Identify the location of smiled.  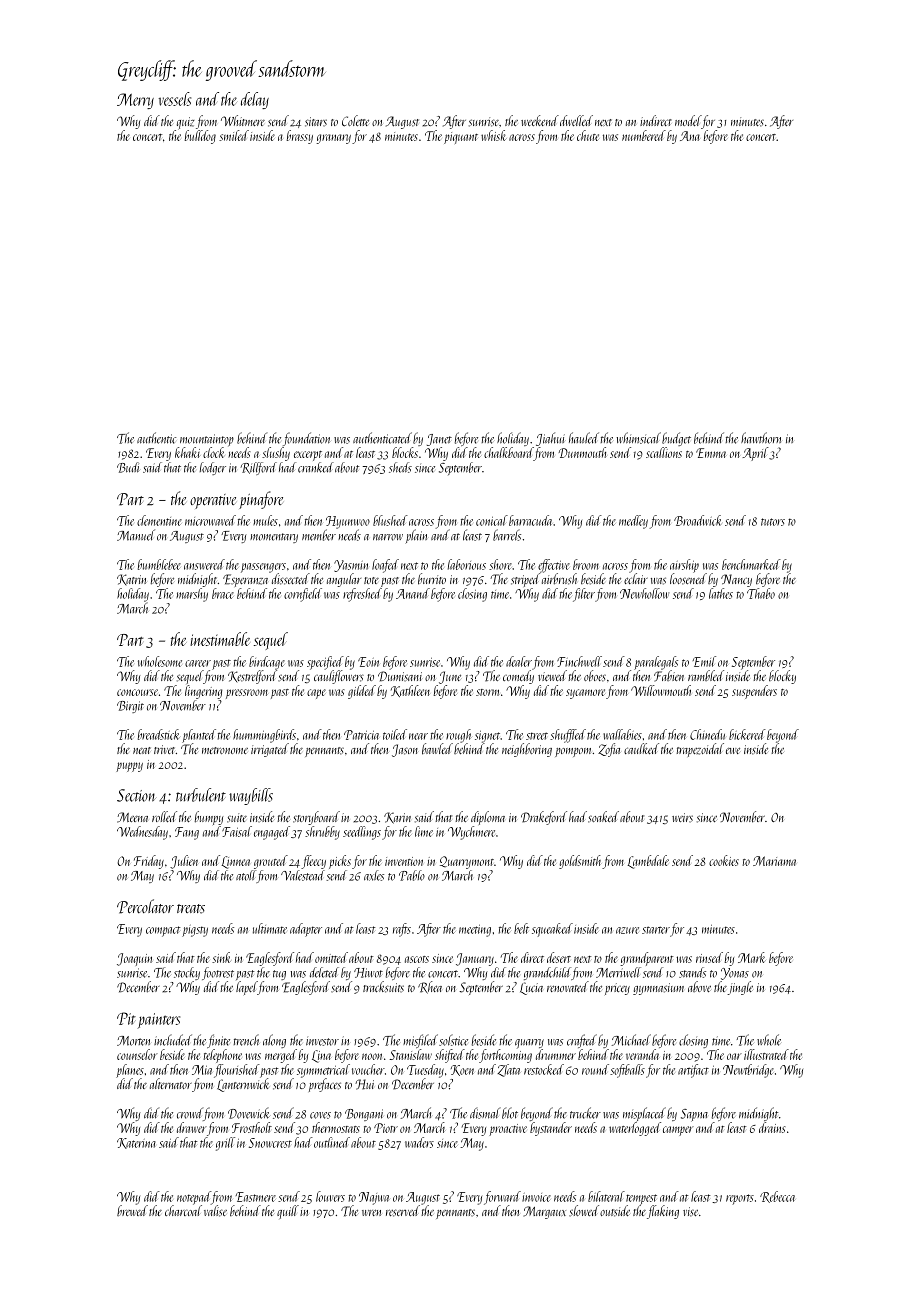
(234, 135).
